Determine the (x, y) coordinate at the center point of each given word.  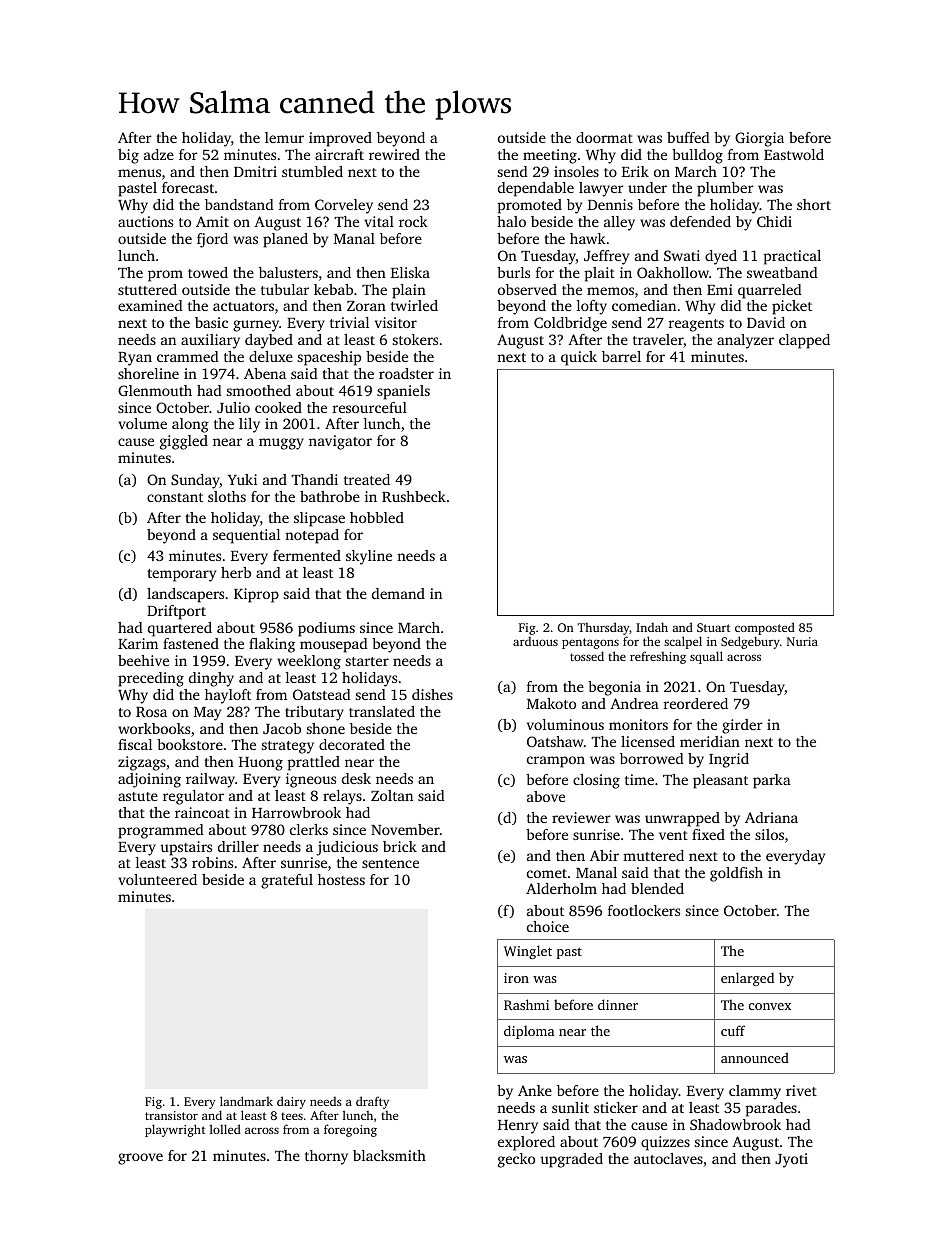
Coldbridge (570, 324)
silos (769, 834)
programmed (161, 831)
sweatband (782, 272)
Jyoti (791, 1160)
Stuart (713, 627)
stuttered (147, 289)
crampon (556, 762)
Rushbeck (414, 496)
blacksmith (389, 1155)
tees (292, 1116)
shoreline (148, 373)
